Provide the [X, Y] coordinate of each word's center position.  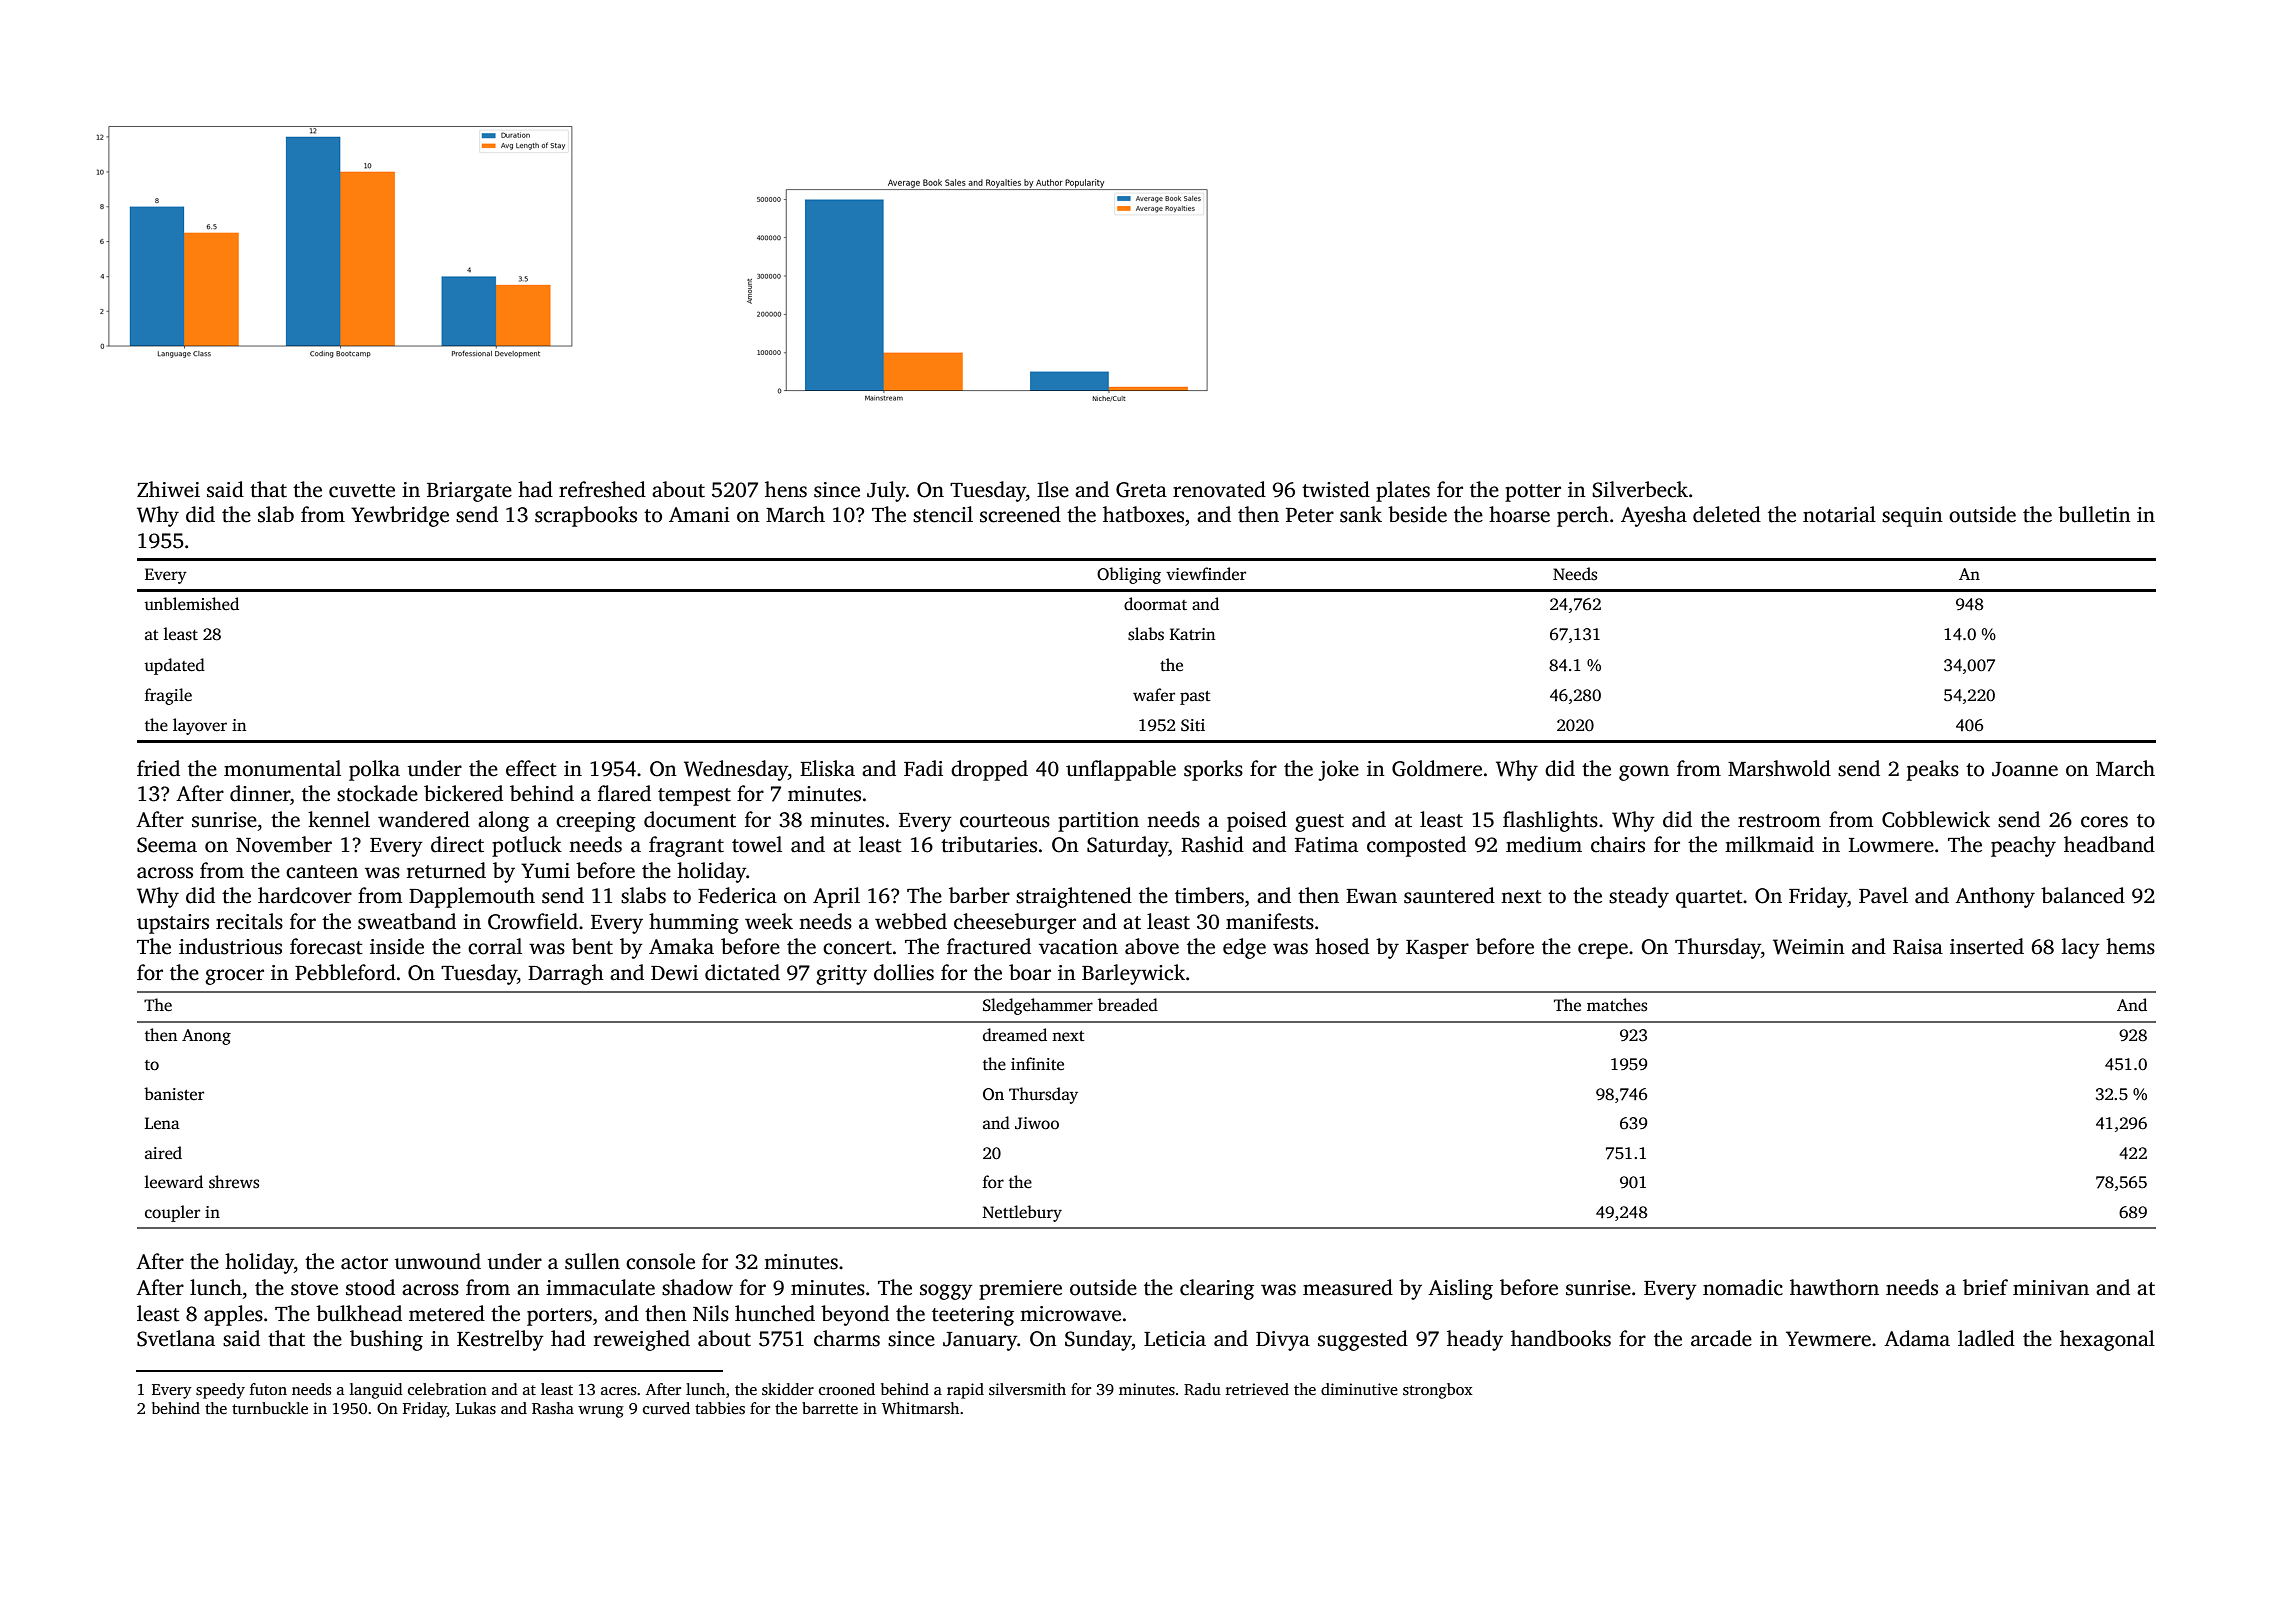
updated [174, 666]
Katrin [1192, 634]
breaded [1128, 1005]
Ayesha [1654, 516]
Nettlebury [1022, 1213]
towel [757, 844]
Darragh [566, 974]
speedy [220, 1391]
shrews [234, 1182]
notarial [1839, 514]
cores [2104, 822]
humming [694, 923]
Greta [1141, 490]
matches [1617, 1005]
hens [786, 489]
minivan [2051, 1288]
